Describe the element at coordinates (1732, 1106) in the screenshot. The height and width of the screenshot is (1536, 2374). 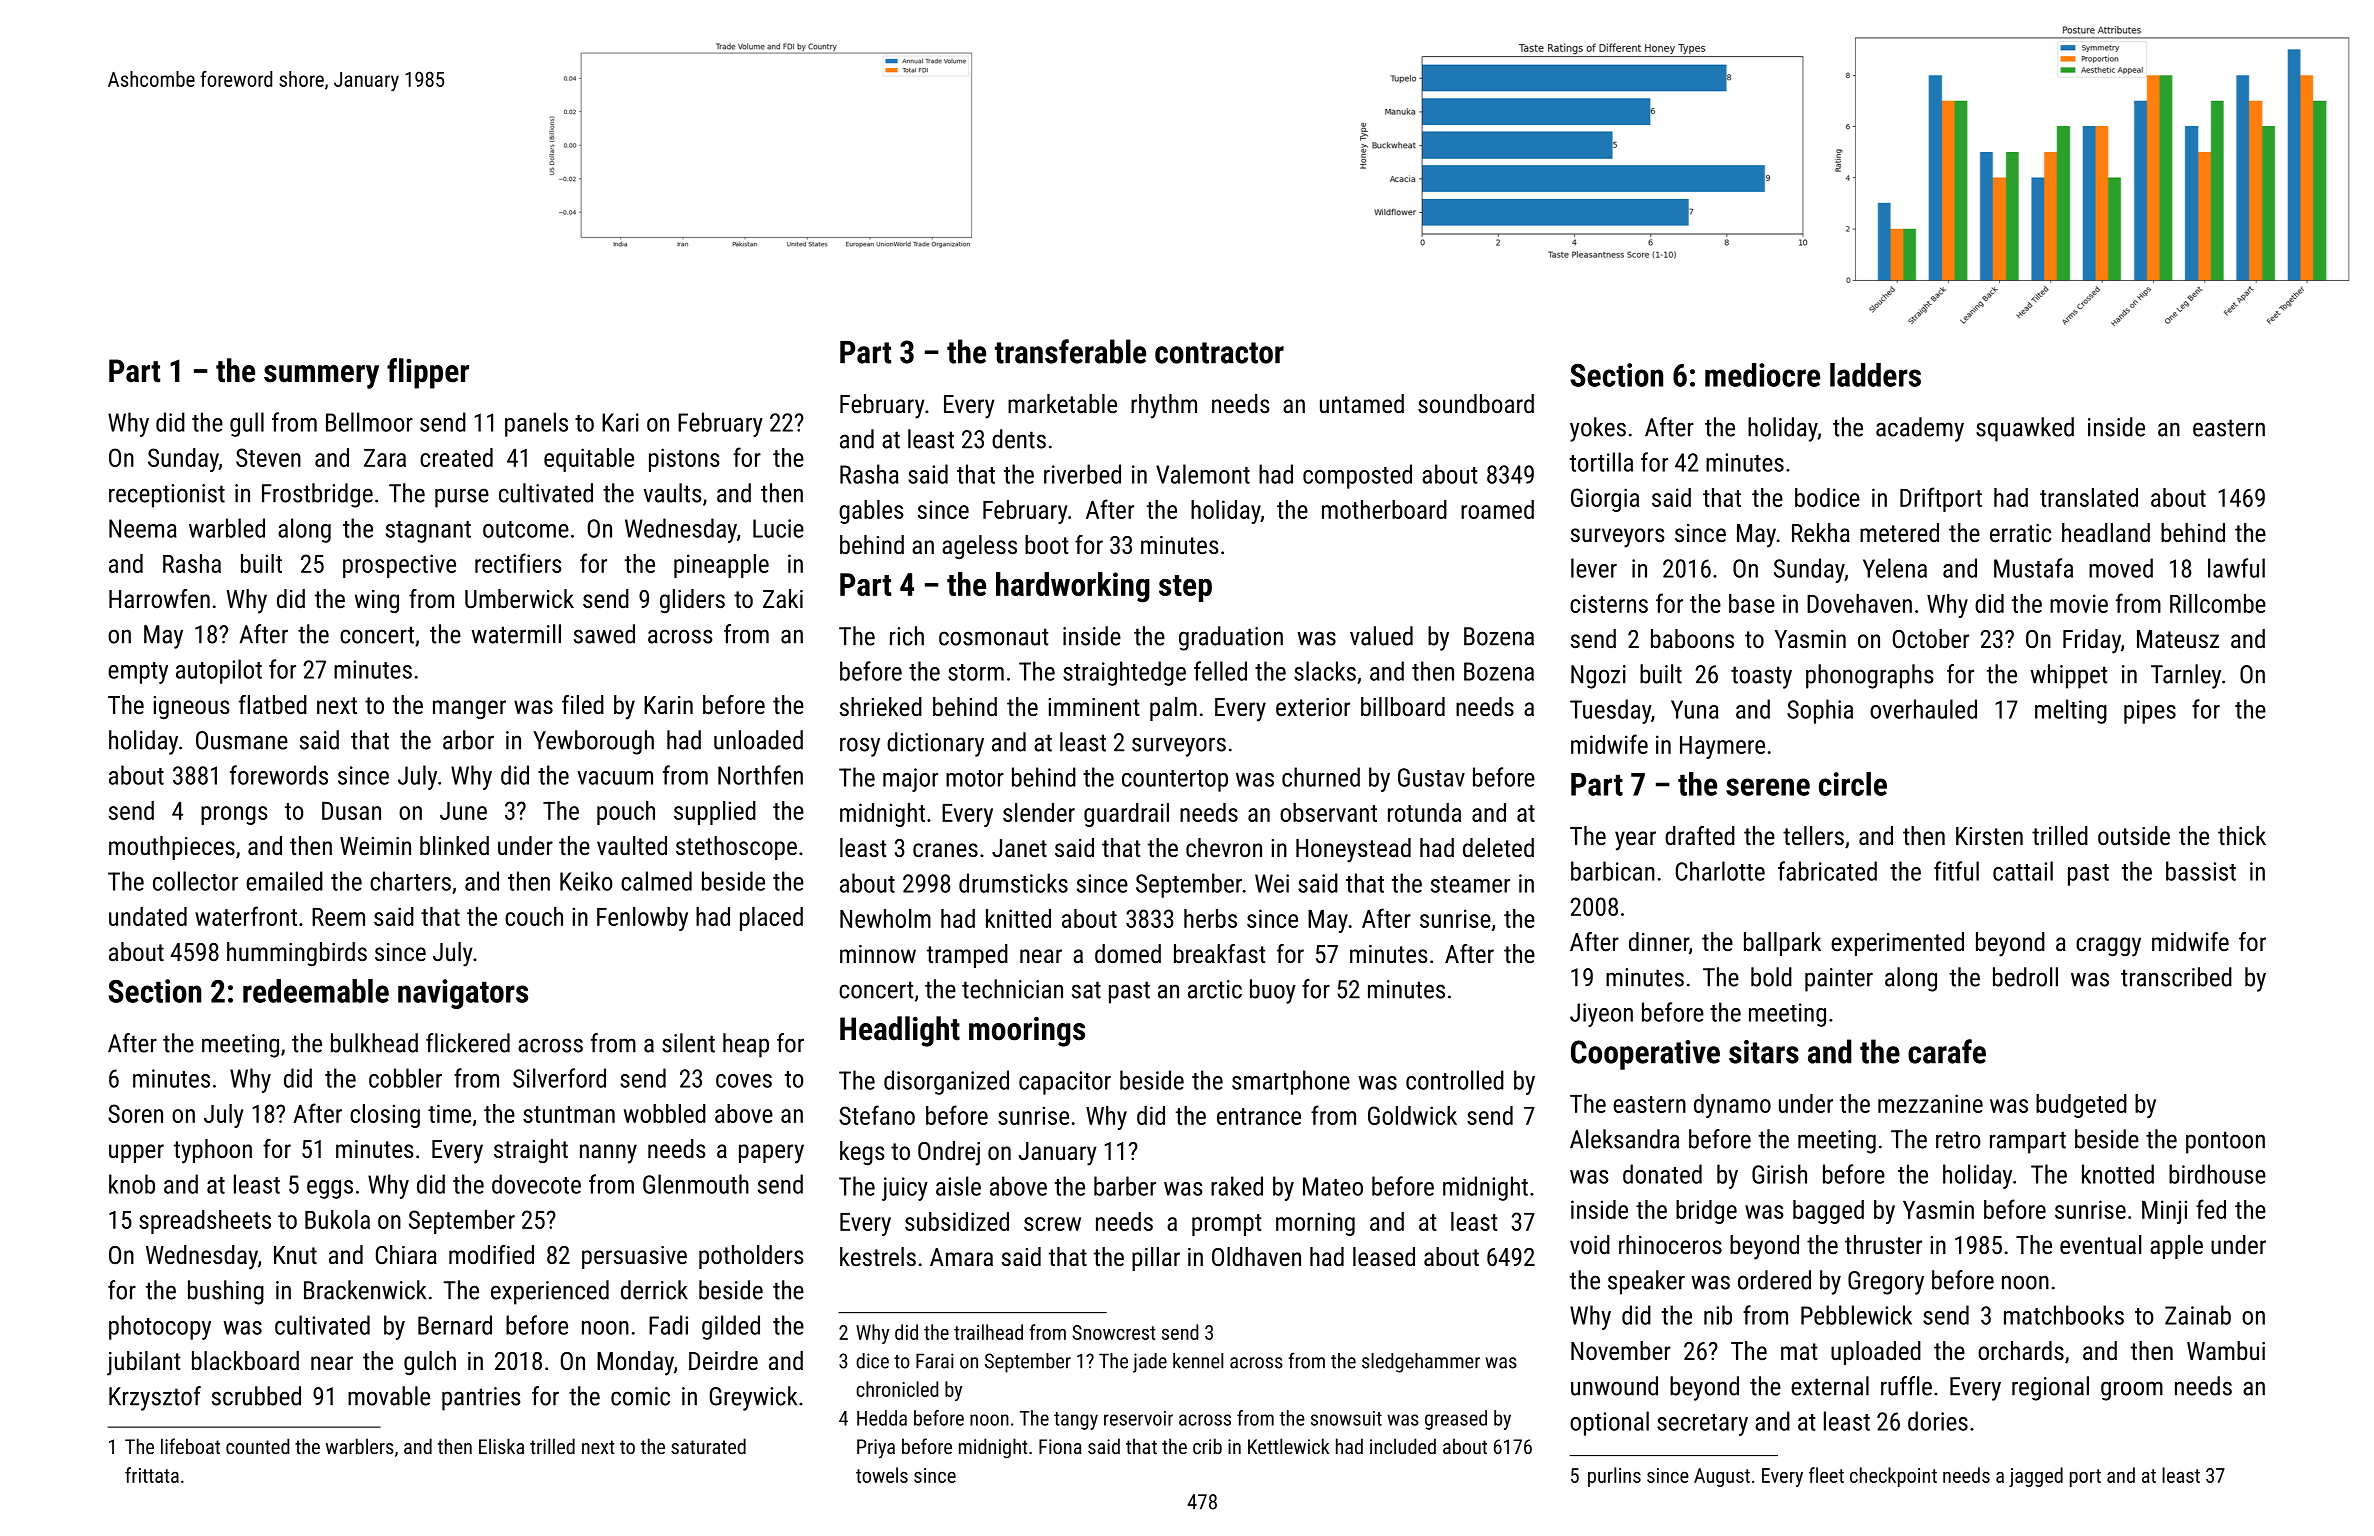
I see `dynamo` at that location.
